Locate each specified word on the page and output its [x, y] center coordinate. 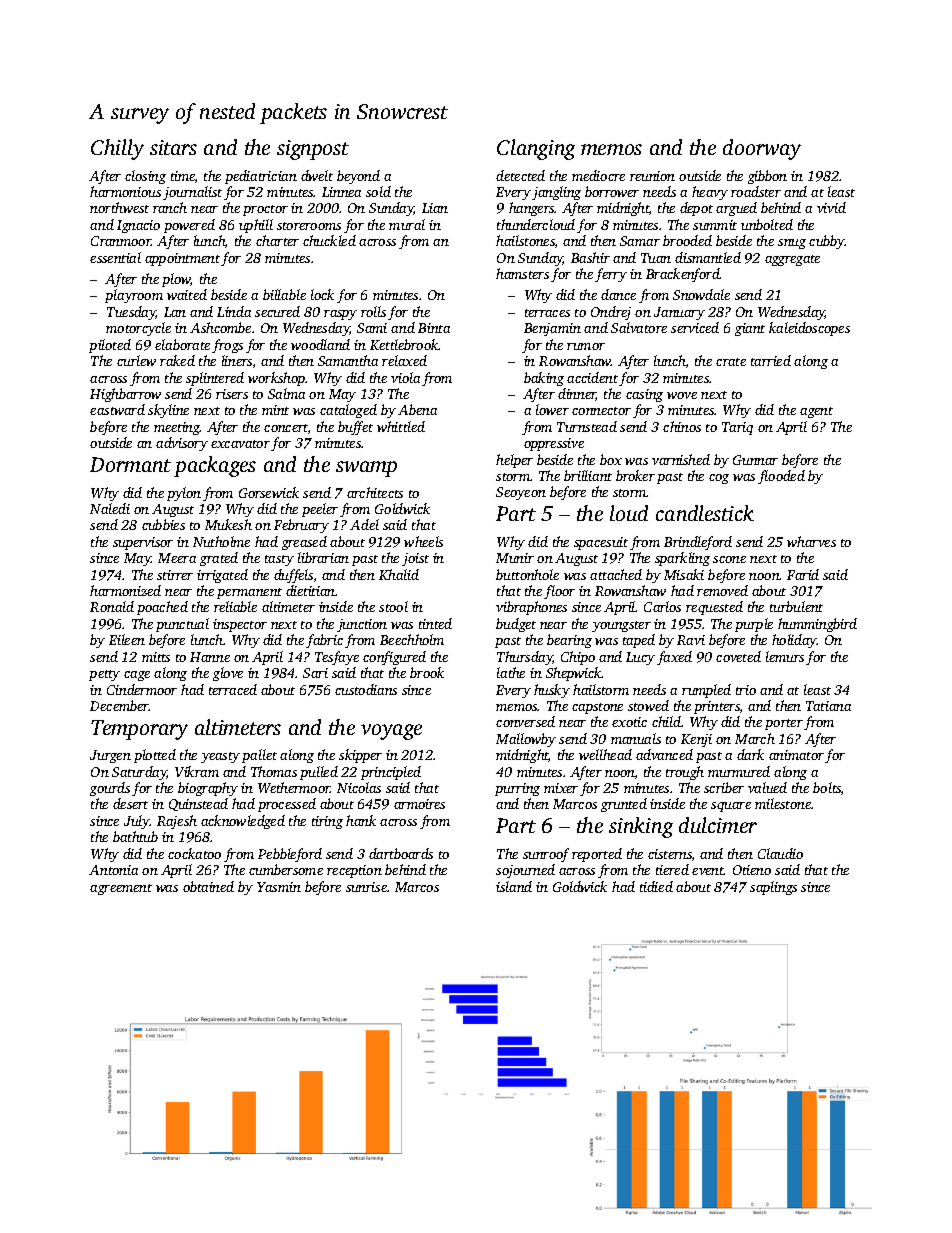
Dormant [130, 464]
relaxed [404, 360]
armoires [419, 804]
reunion [652, 176]
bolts [827, 787]
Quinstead [198, 804]
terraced [233, 689]
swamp [366, 469]
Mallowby [526, 740]
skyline [168, 411]
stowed [648, 705]
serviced [695, 327]
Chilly [117, 149]
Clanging [536, 149]
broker [635, 475]
